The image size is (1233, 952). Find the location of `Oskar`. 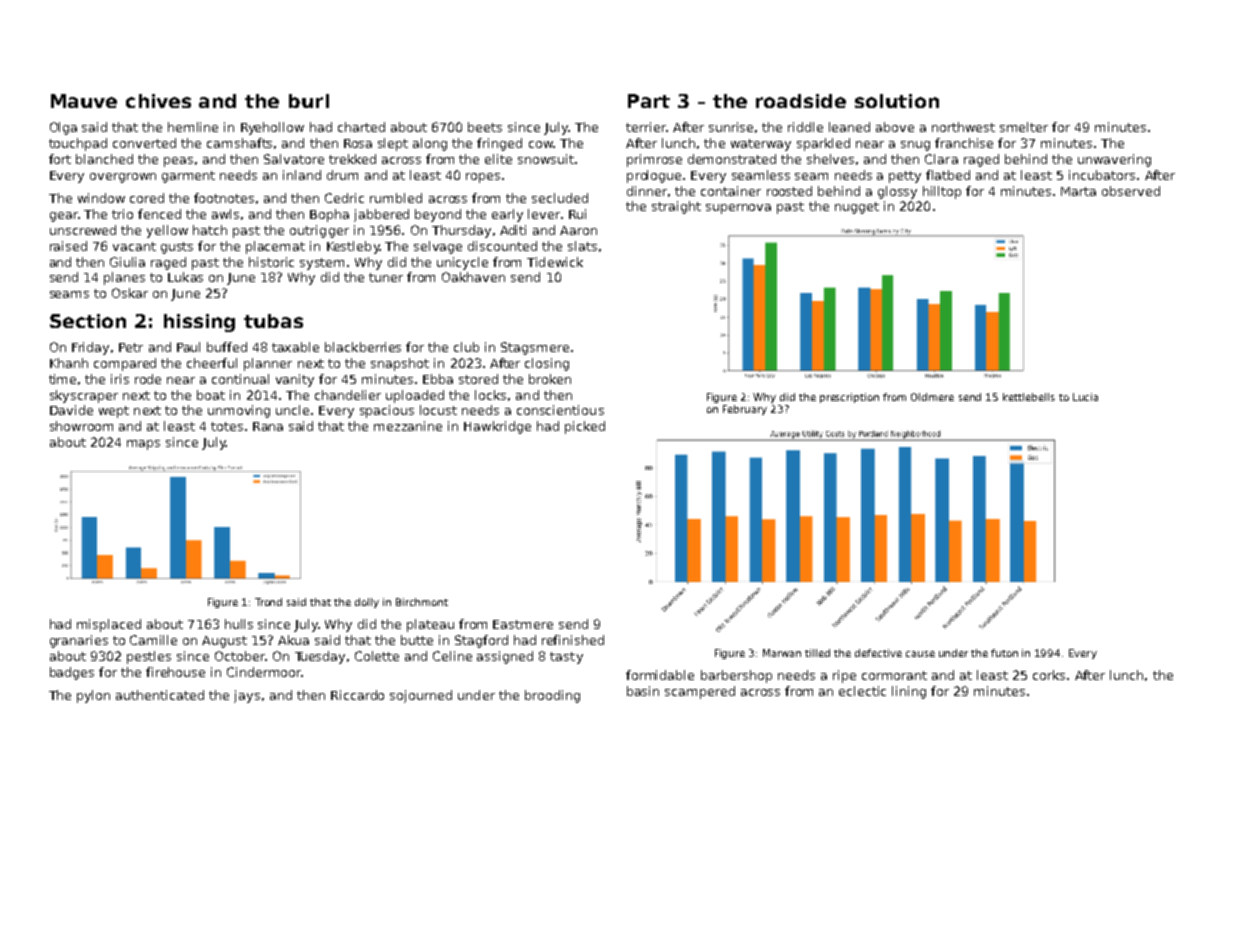

Oskar is located at coordinates (130, 293).
